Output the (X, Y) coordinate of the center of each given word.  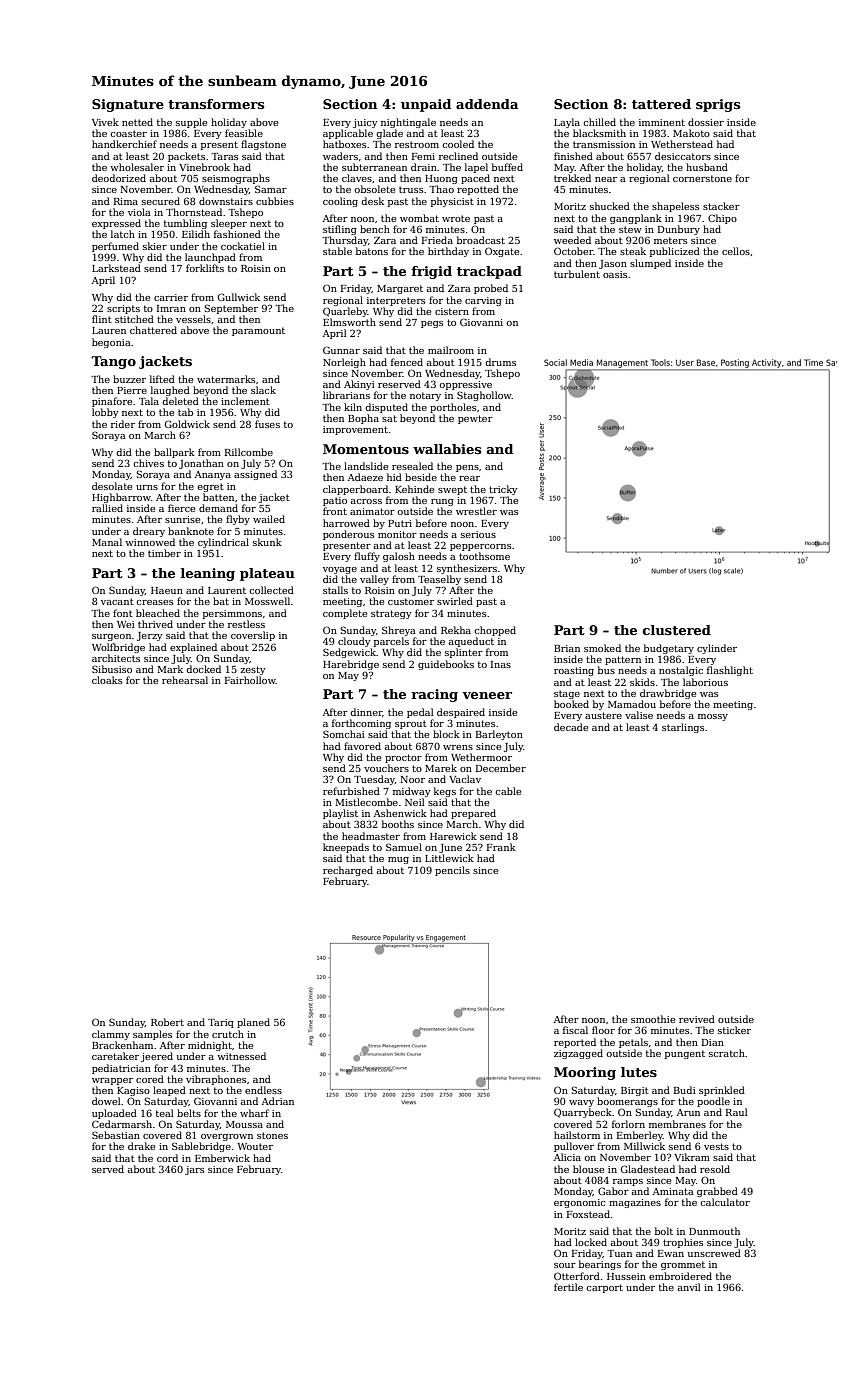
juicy (365, 123)
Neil (415, 802)
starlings (683, 728)
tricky (503, 490)
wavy (581, 1103)
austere (603, 715)
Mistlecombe (367, 802)
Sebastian (116, 1135)
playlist (340, 814)
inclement (245, 401)
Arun (688, 1112)
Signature (128, 105)
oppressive (465, 385)
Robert (167, 1022)
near (606, 179)
